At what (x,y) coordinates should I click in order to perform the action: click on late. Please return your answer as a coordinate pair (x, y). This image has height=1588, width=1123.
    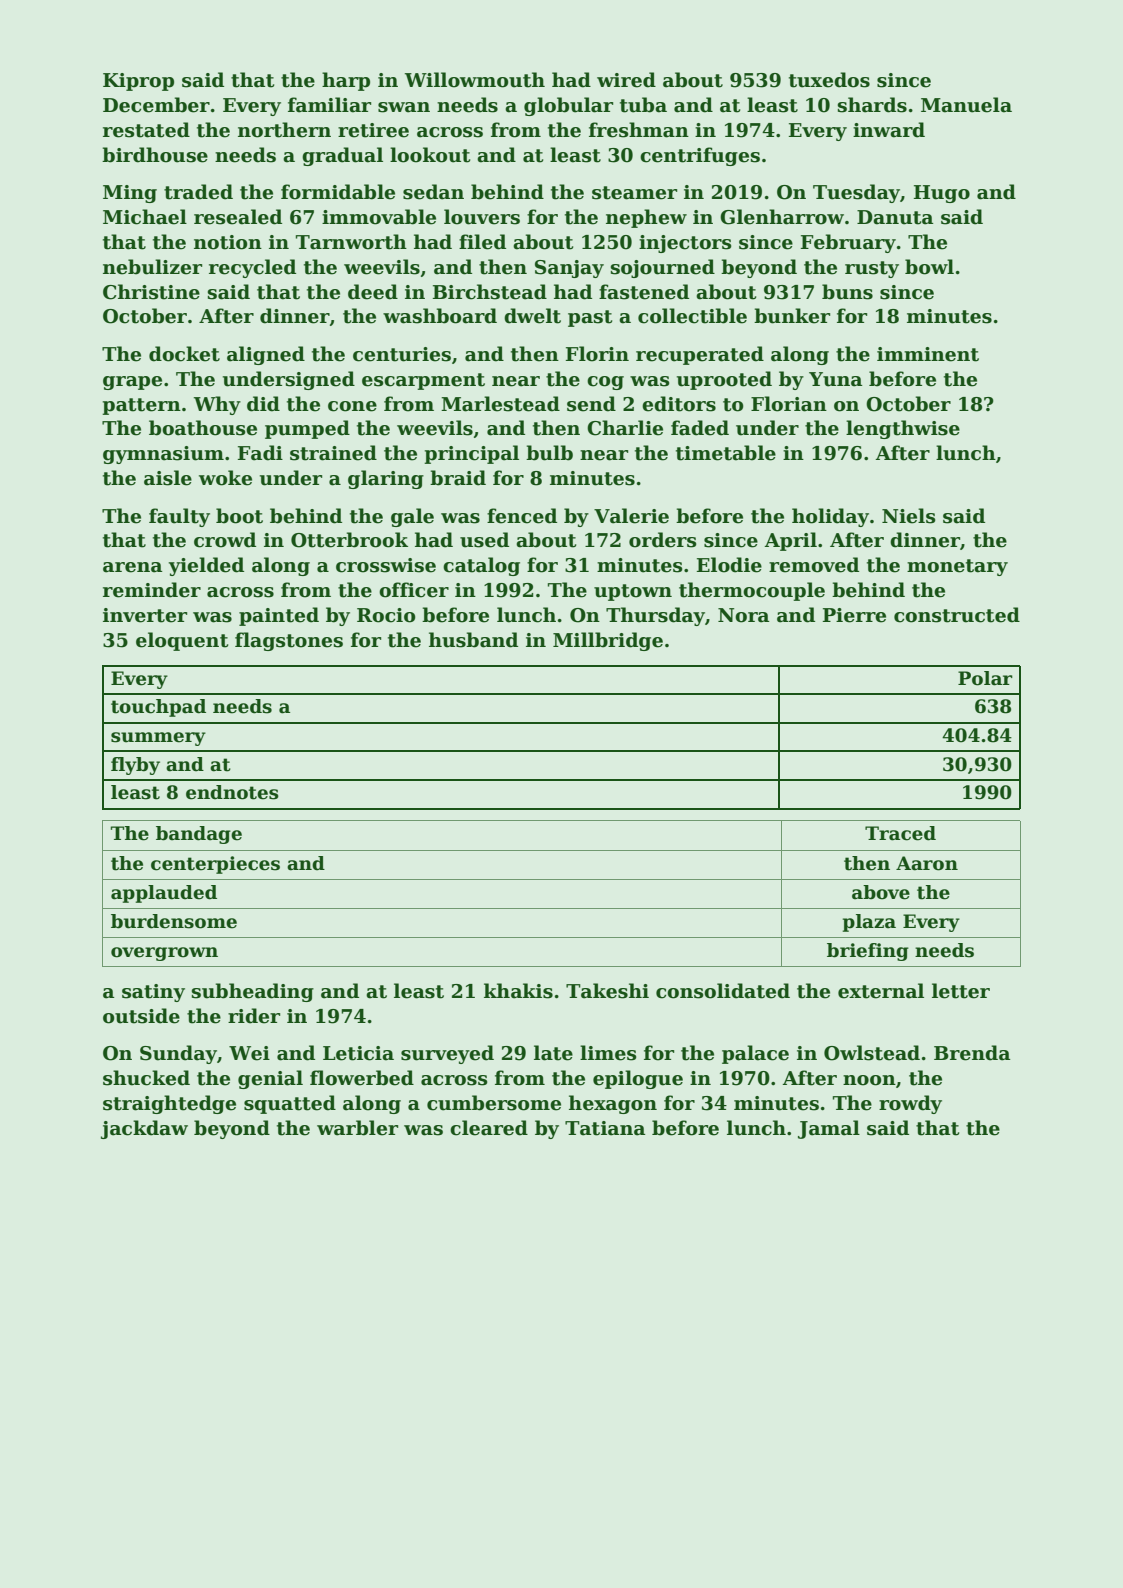
    Looking at the image, I should click on (553, 1053).
